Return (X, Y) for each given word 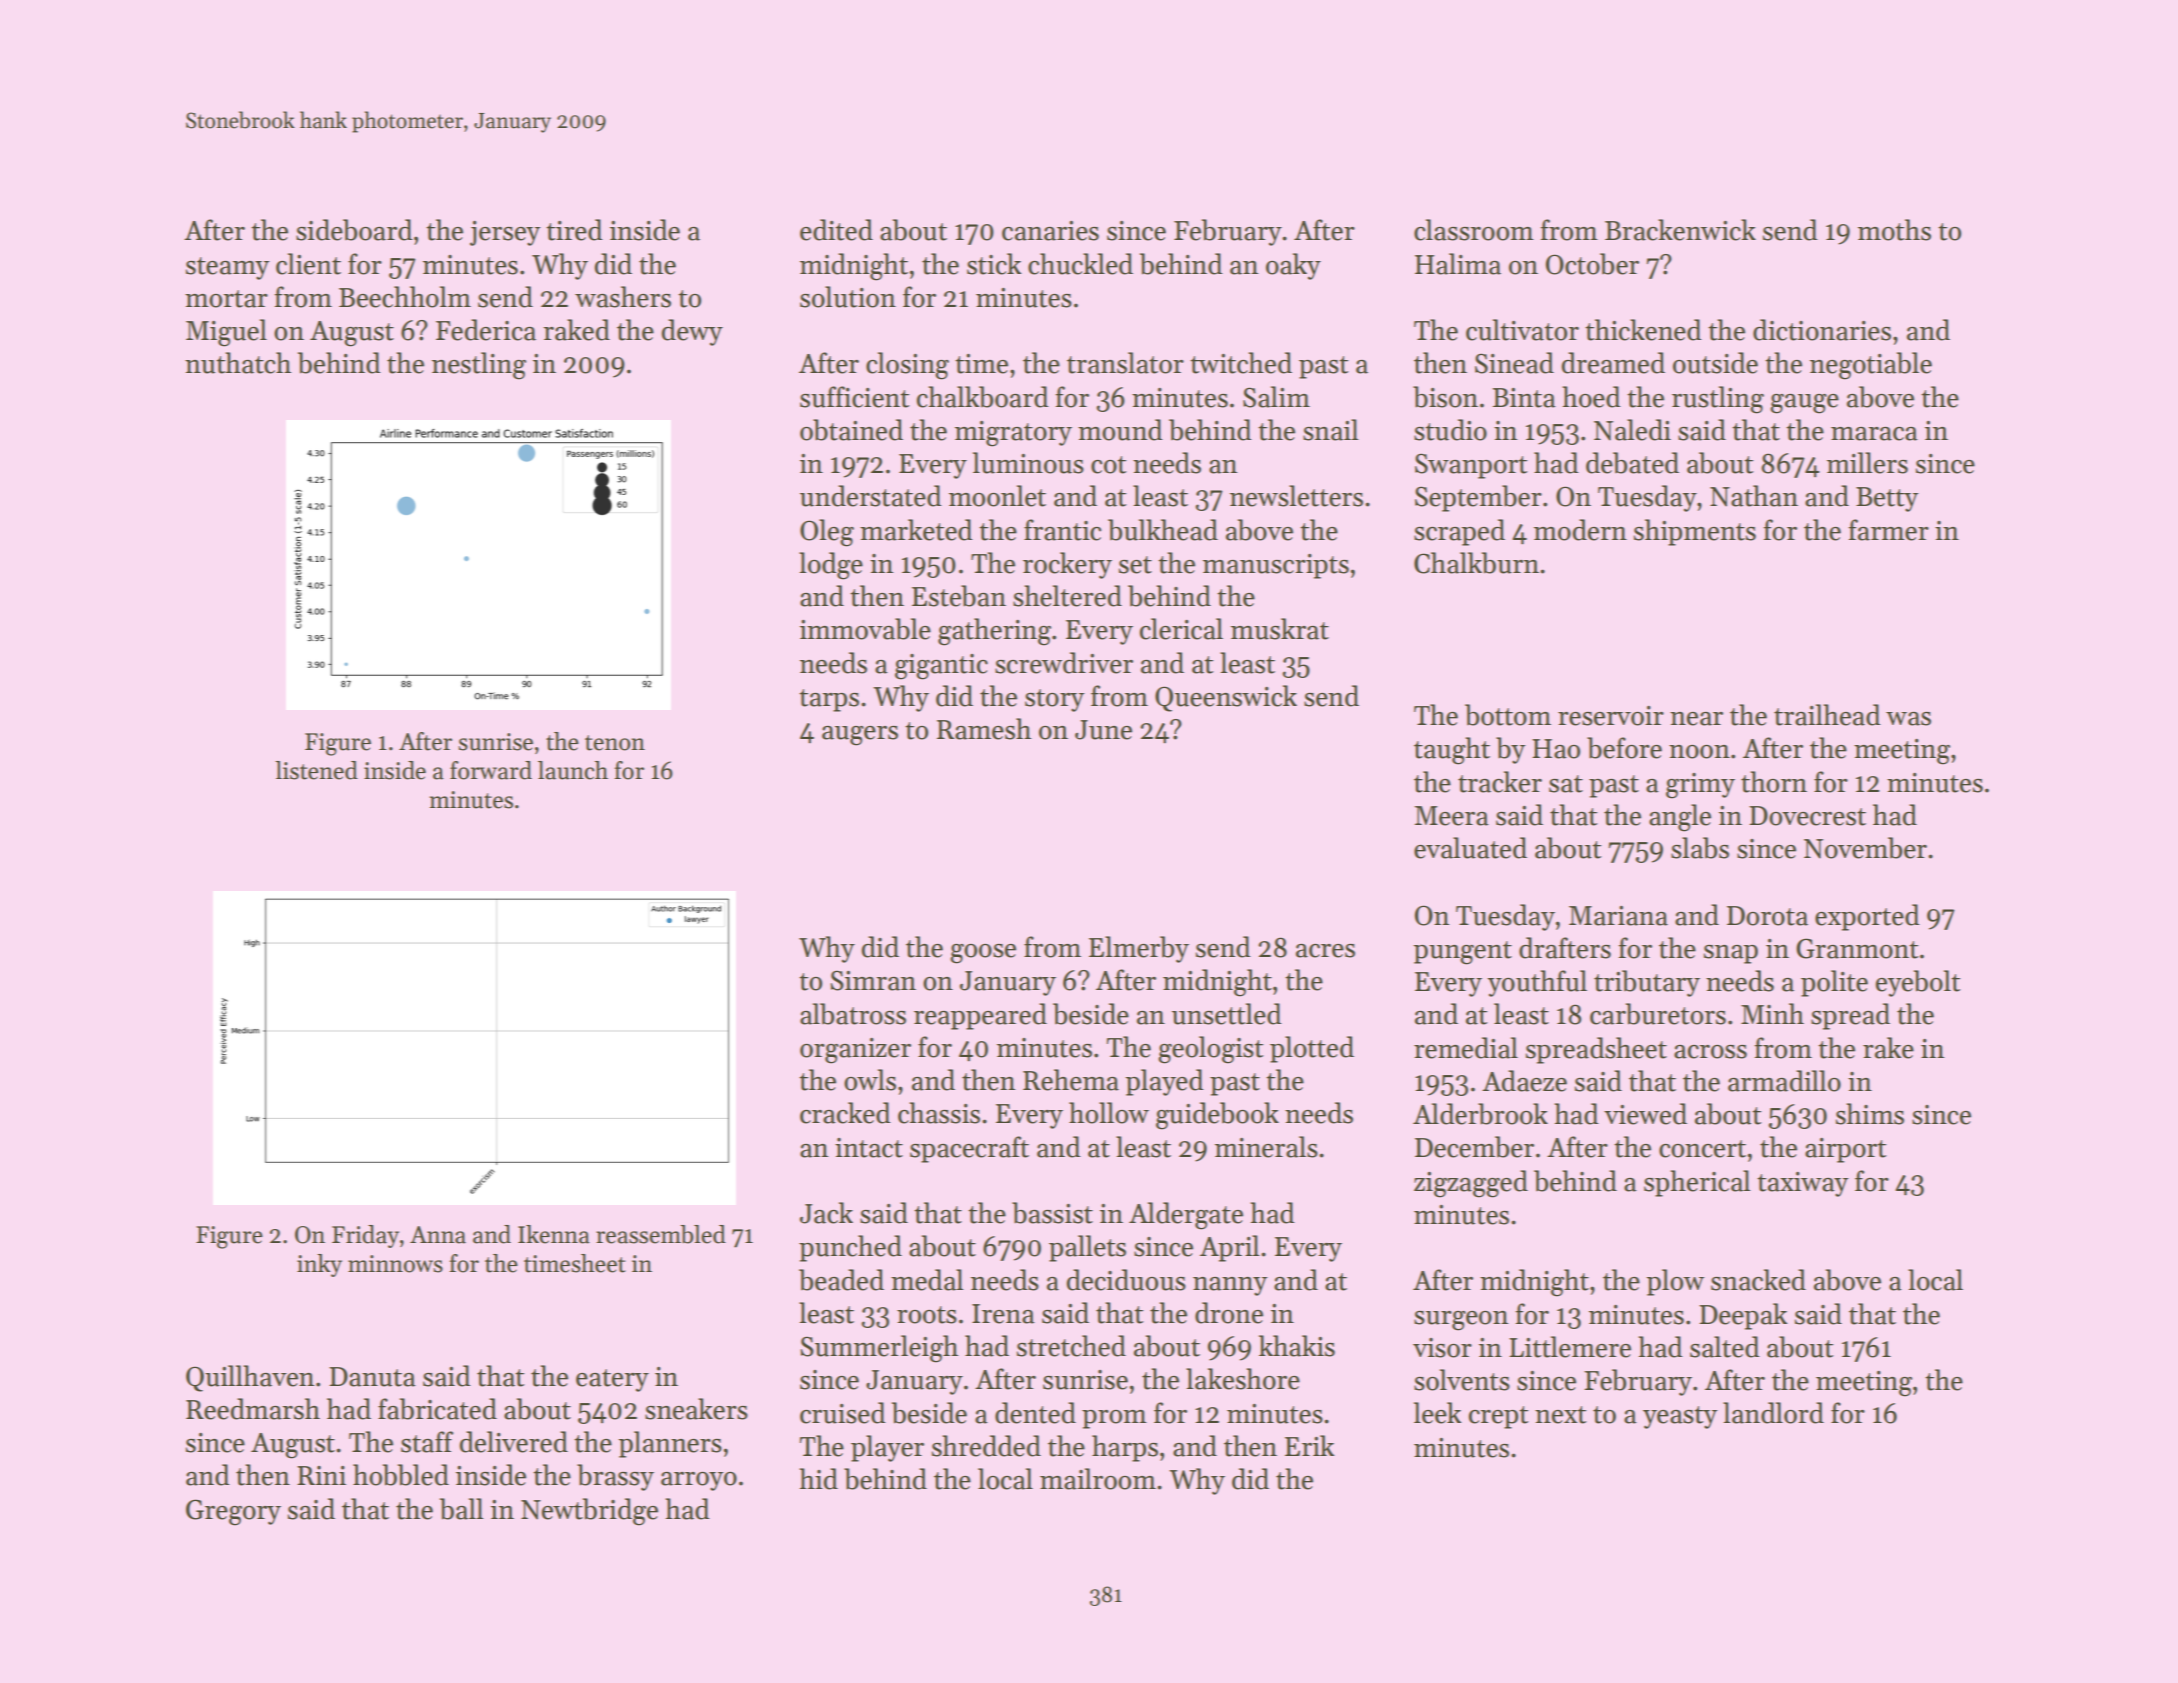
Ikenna (554, 1234)
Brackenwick (1680, 230)
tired (574, 230)
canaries (1050, 231)
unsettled (1227, 1014)
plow (1675, 1282)
